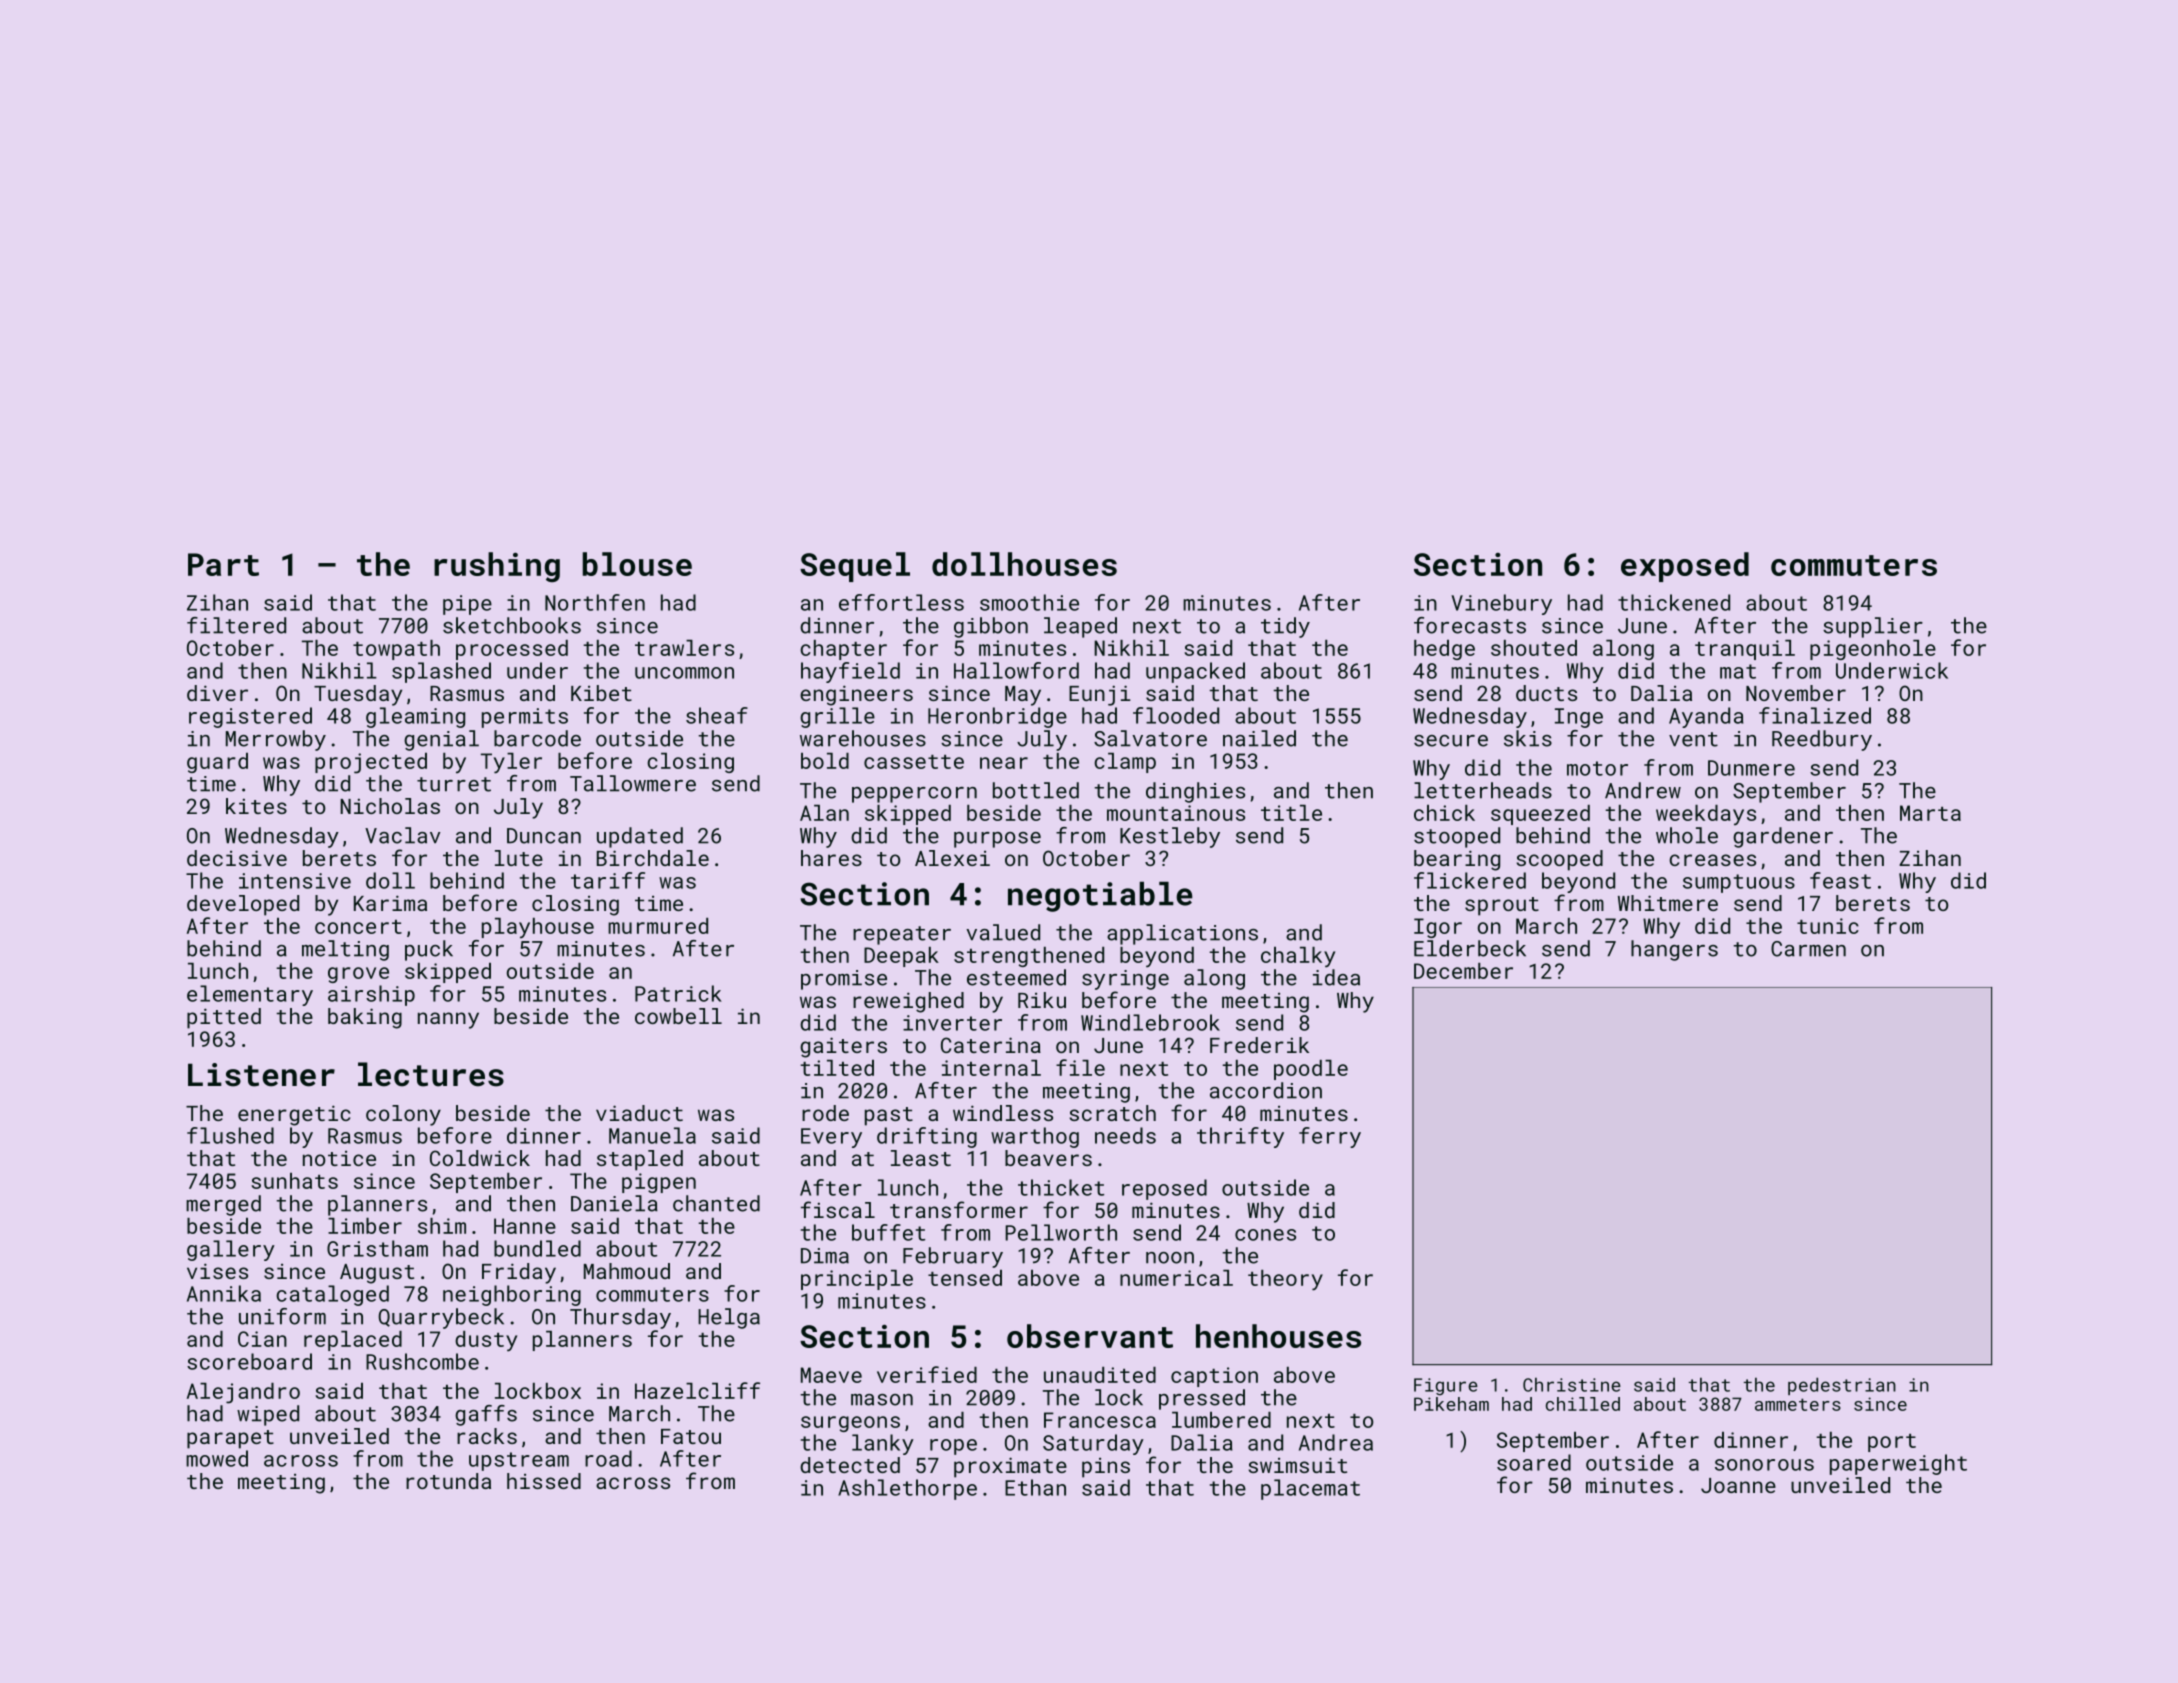 The height and width of the screenshot is (1683, 2178). I want to click on shim, so click(442, 1226).
